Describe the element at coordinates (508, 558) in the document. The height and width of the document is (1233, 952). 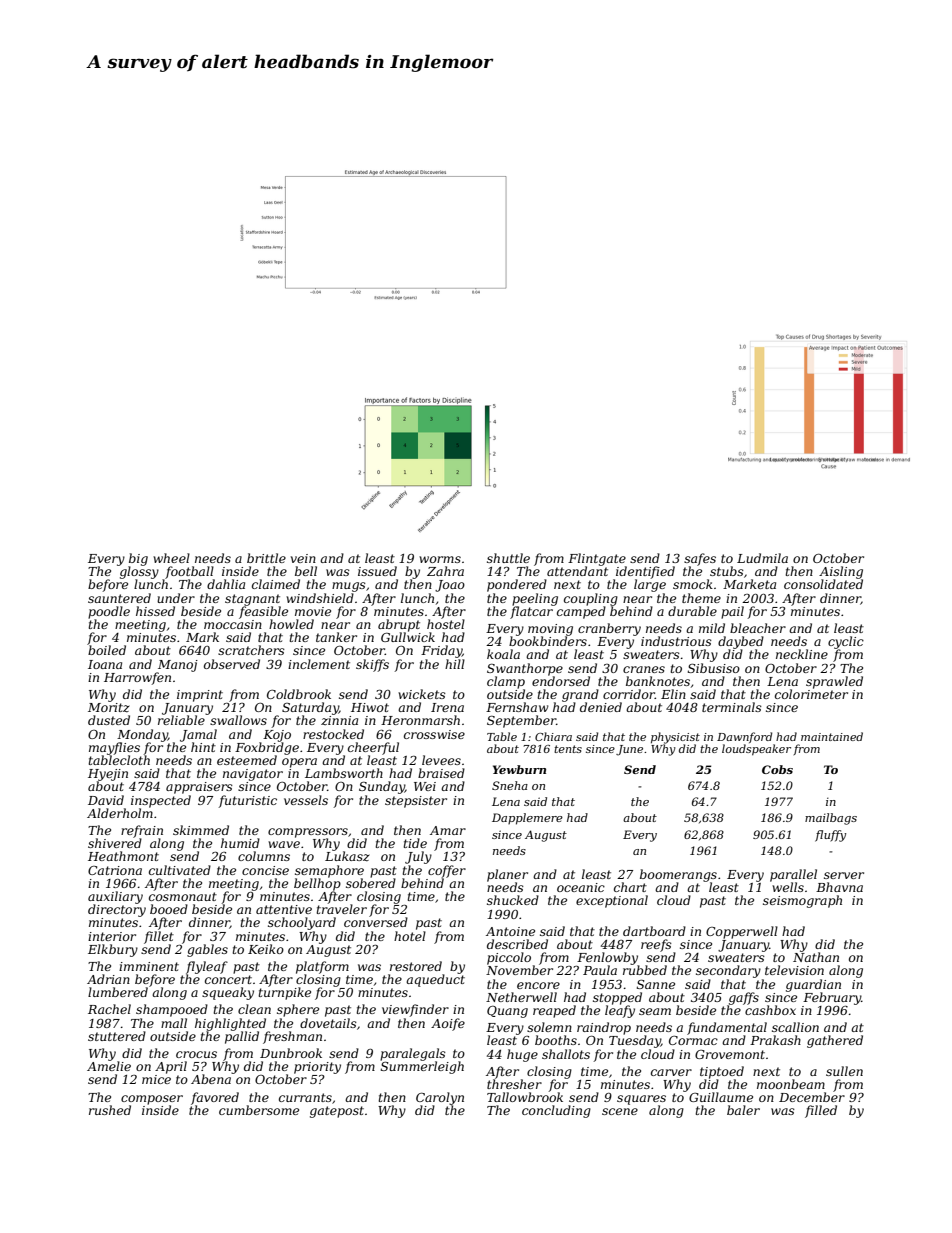
I see `shuttle` at that location.
